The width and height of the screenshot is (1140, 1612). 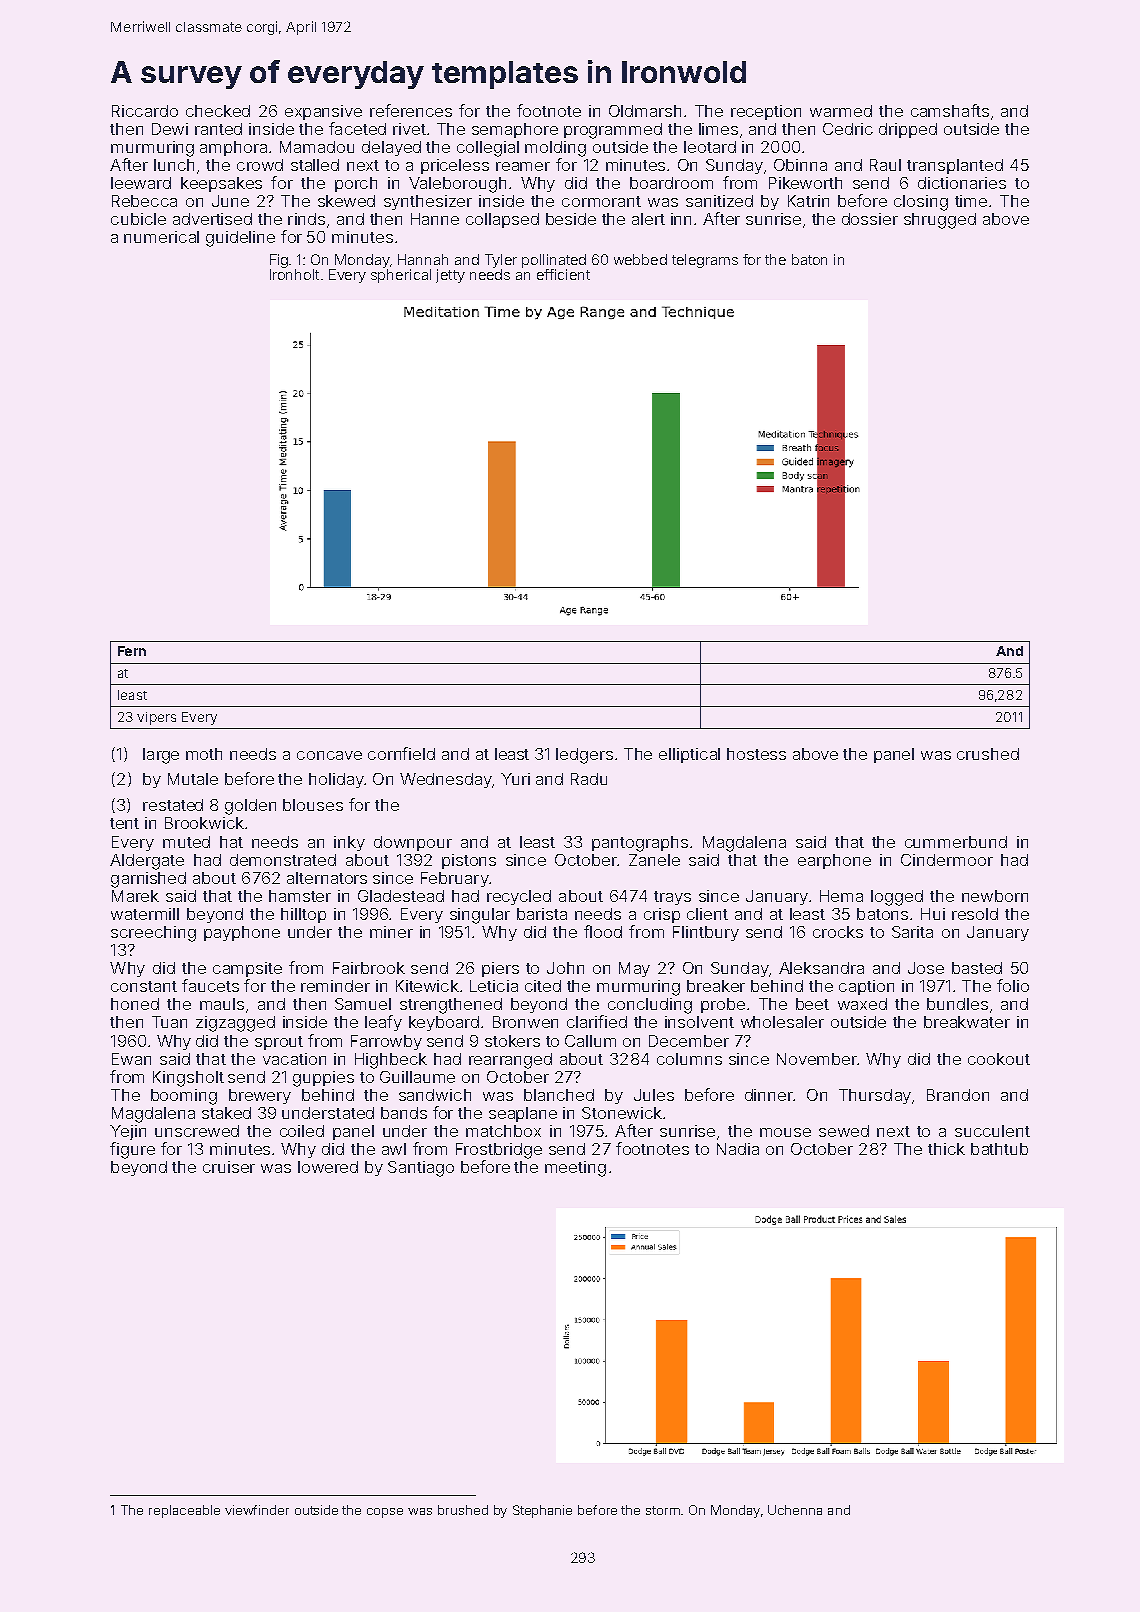 I want to click on sewed, so click(x=844, y=1131).
